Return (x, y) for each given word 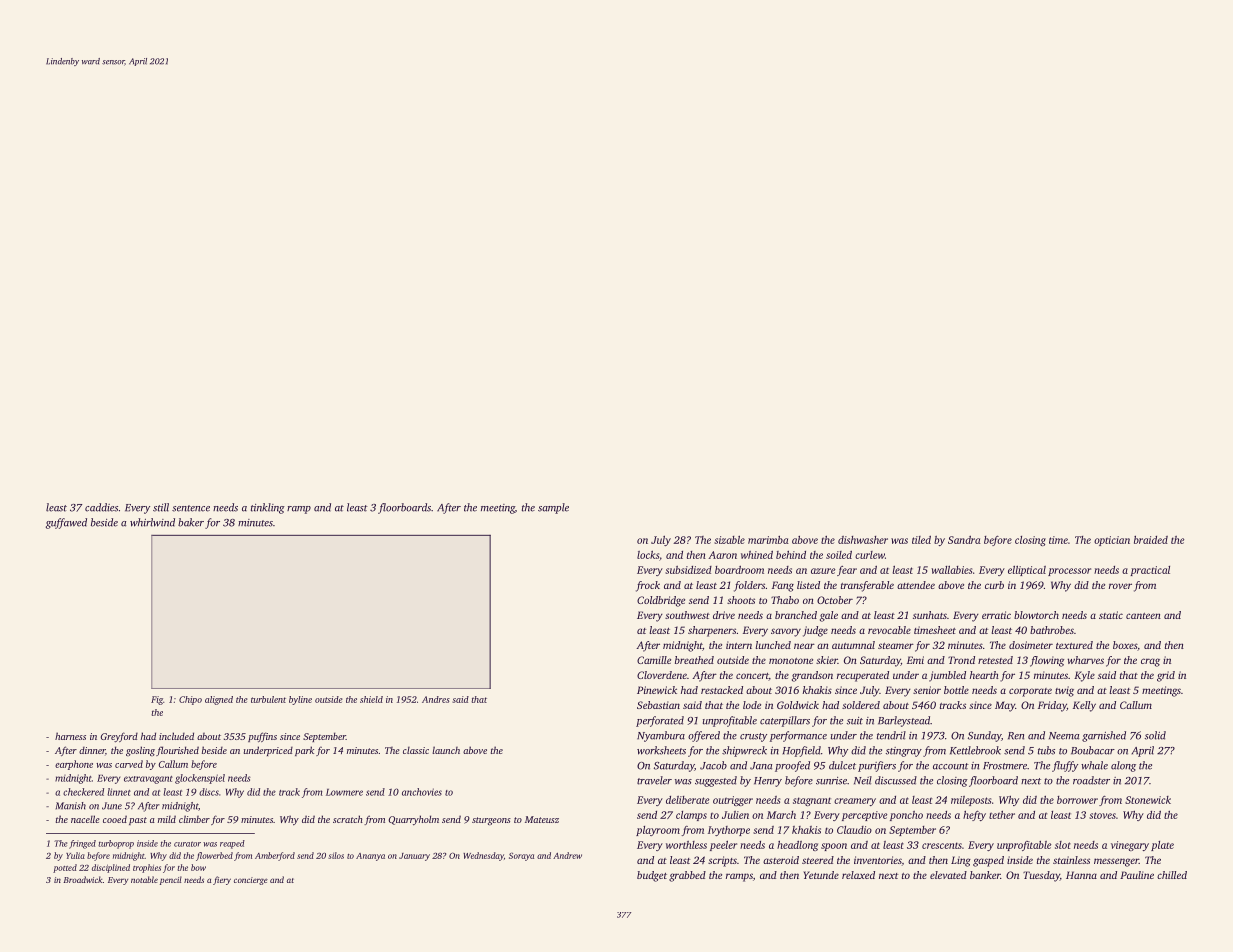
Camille (654, 660)
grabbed (687, 876)
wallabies (951, 570)
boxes (1125, 645)
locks (648, 555)
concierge (251, 881)
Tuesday (1041, 876)
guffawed (66, 523)
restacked (722, 690)
